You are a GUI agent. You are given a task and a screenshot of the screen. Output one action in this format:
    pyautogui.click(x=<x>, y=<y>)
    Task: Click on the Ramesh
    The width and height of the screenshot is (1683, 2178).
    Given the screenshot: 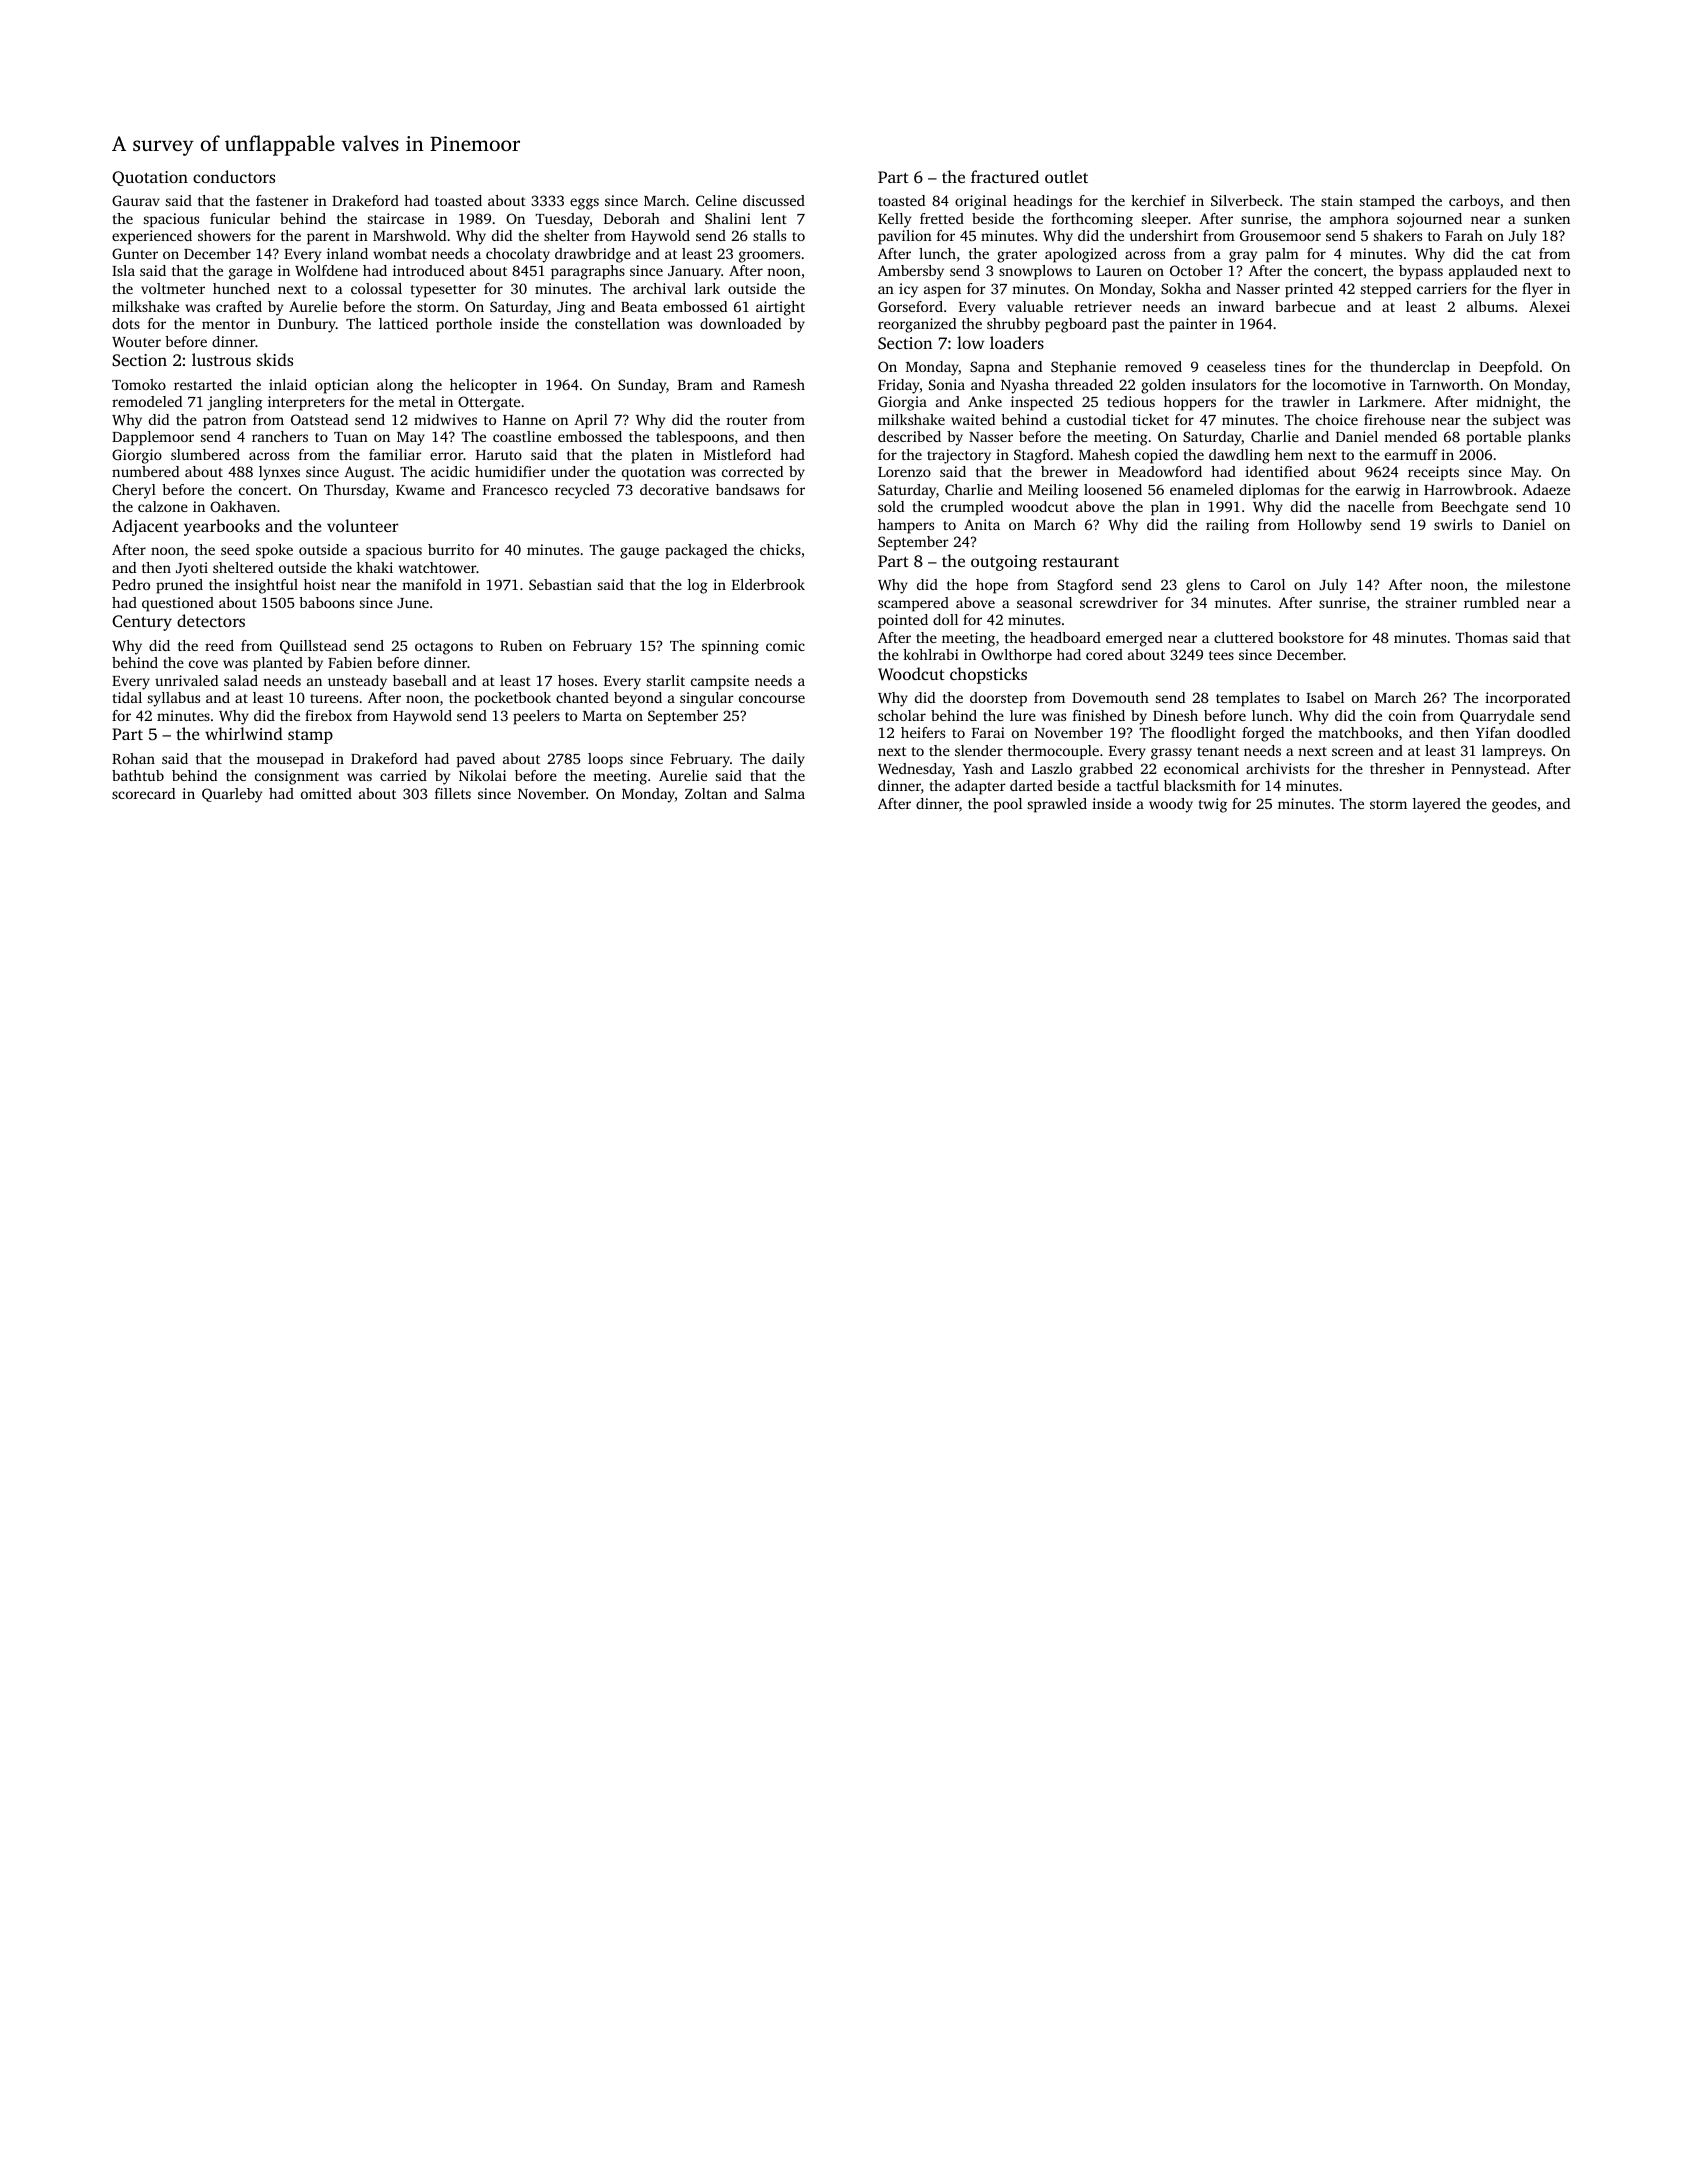 What is the action you would take?
    pyautogui.click(x=779, y=384)
